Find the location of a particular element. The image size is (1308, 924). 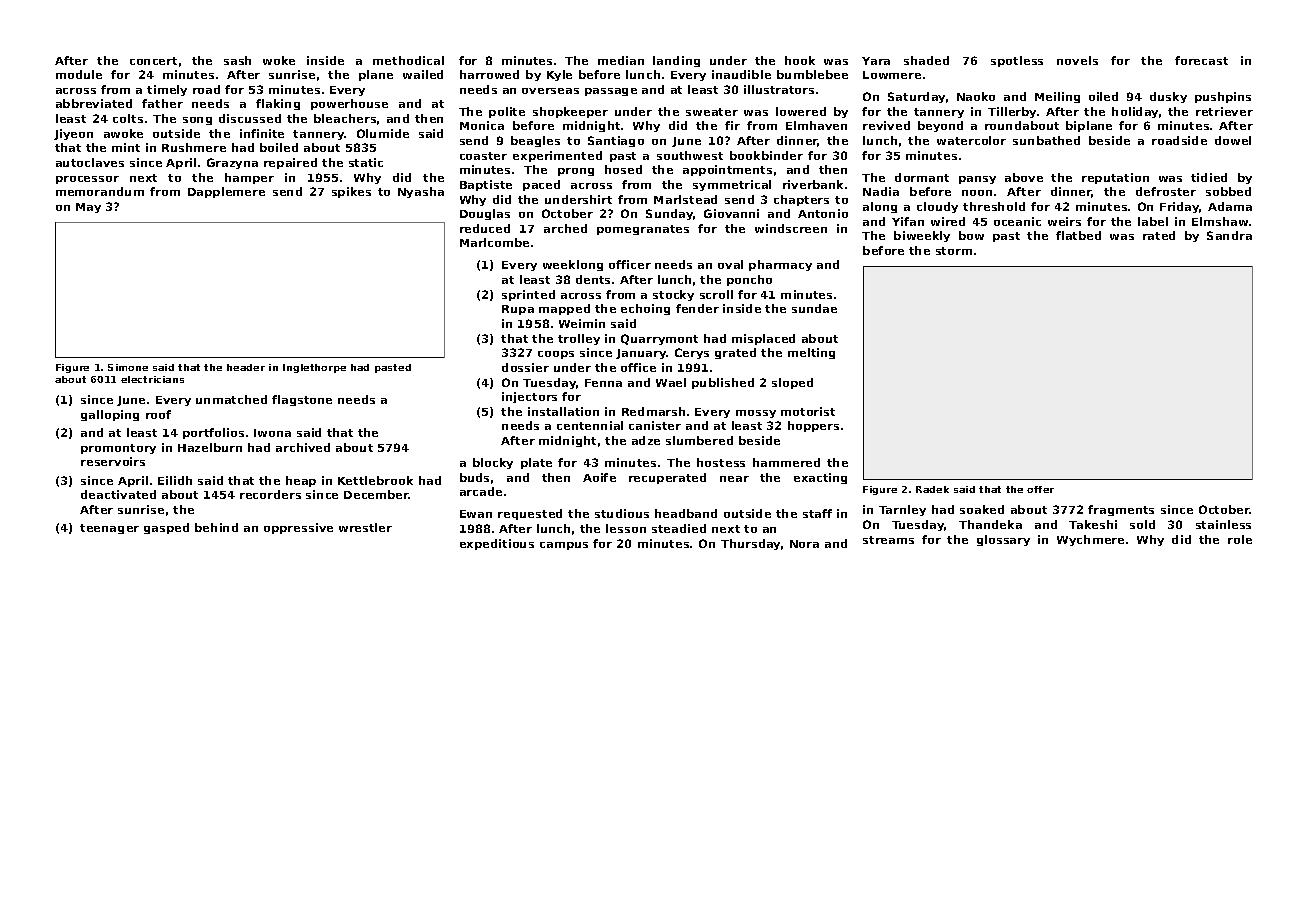

Simone is located at coordinates (128, 367).
